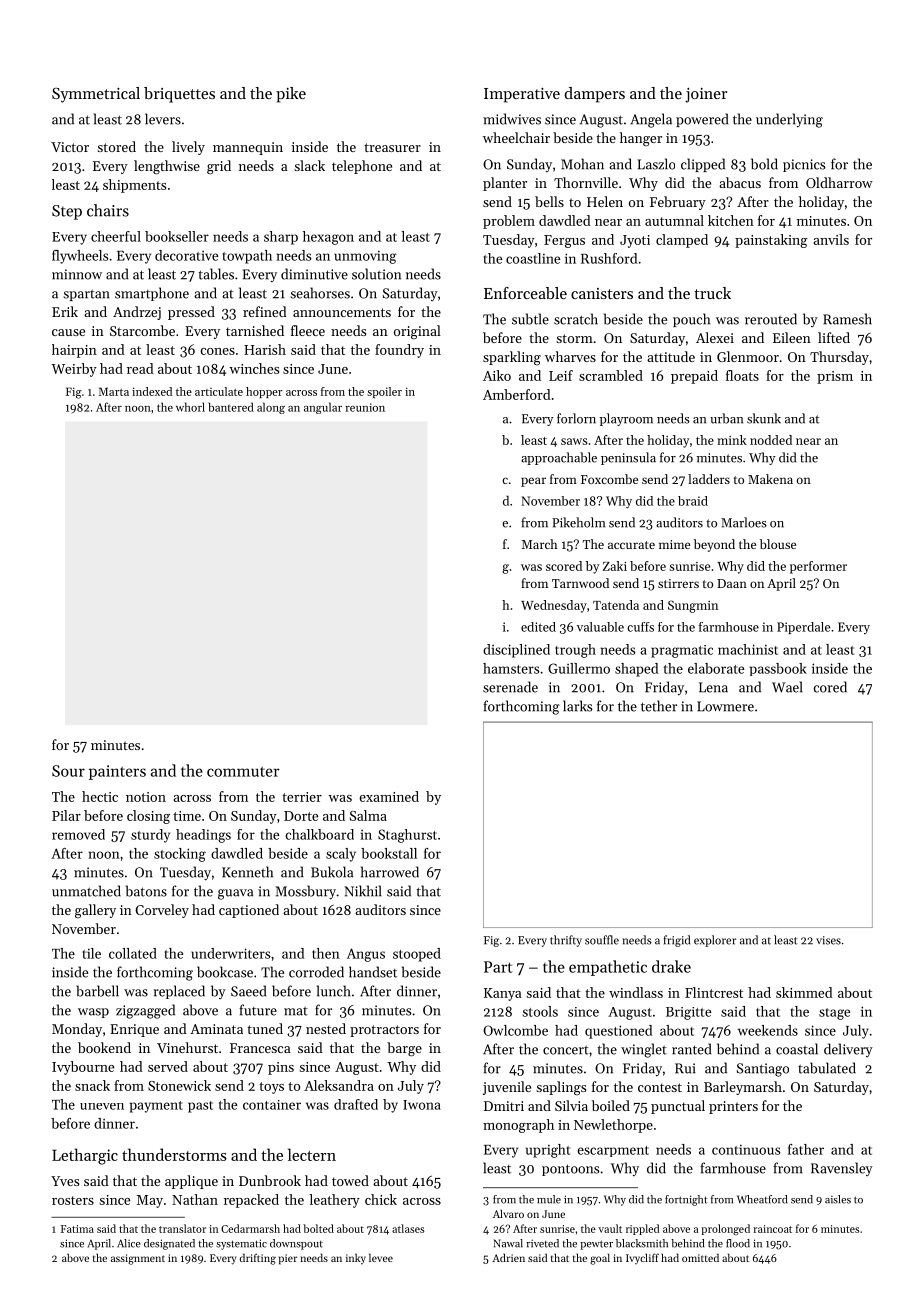 This screenshot has height=1308, width=924. Describe the element at coordinates (764, 164) in the screenshot. I see `bold` at that location.
